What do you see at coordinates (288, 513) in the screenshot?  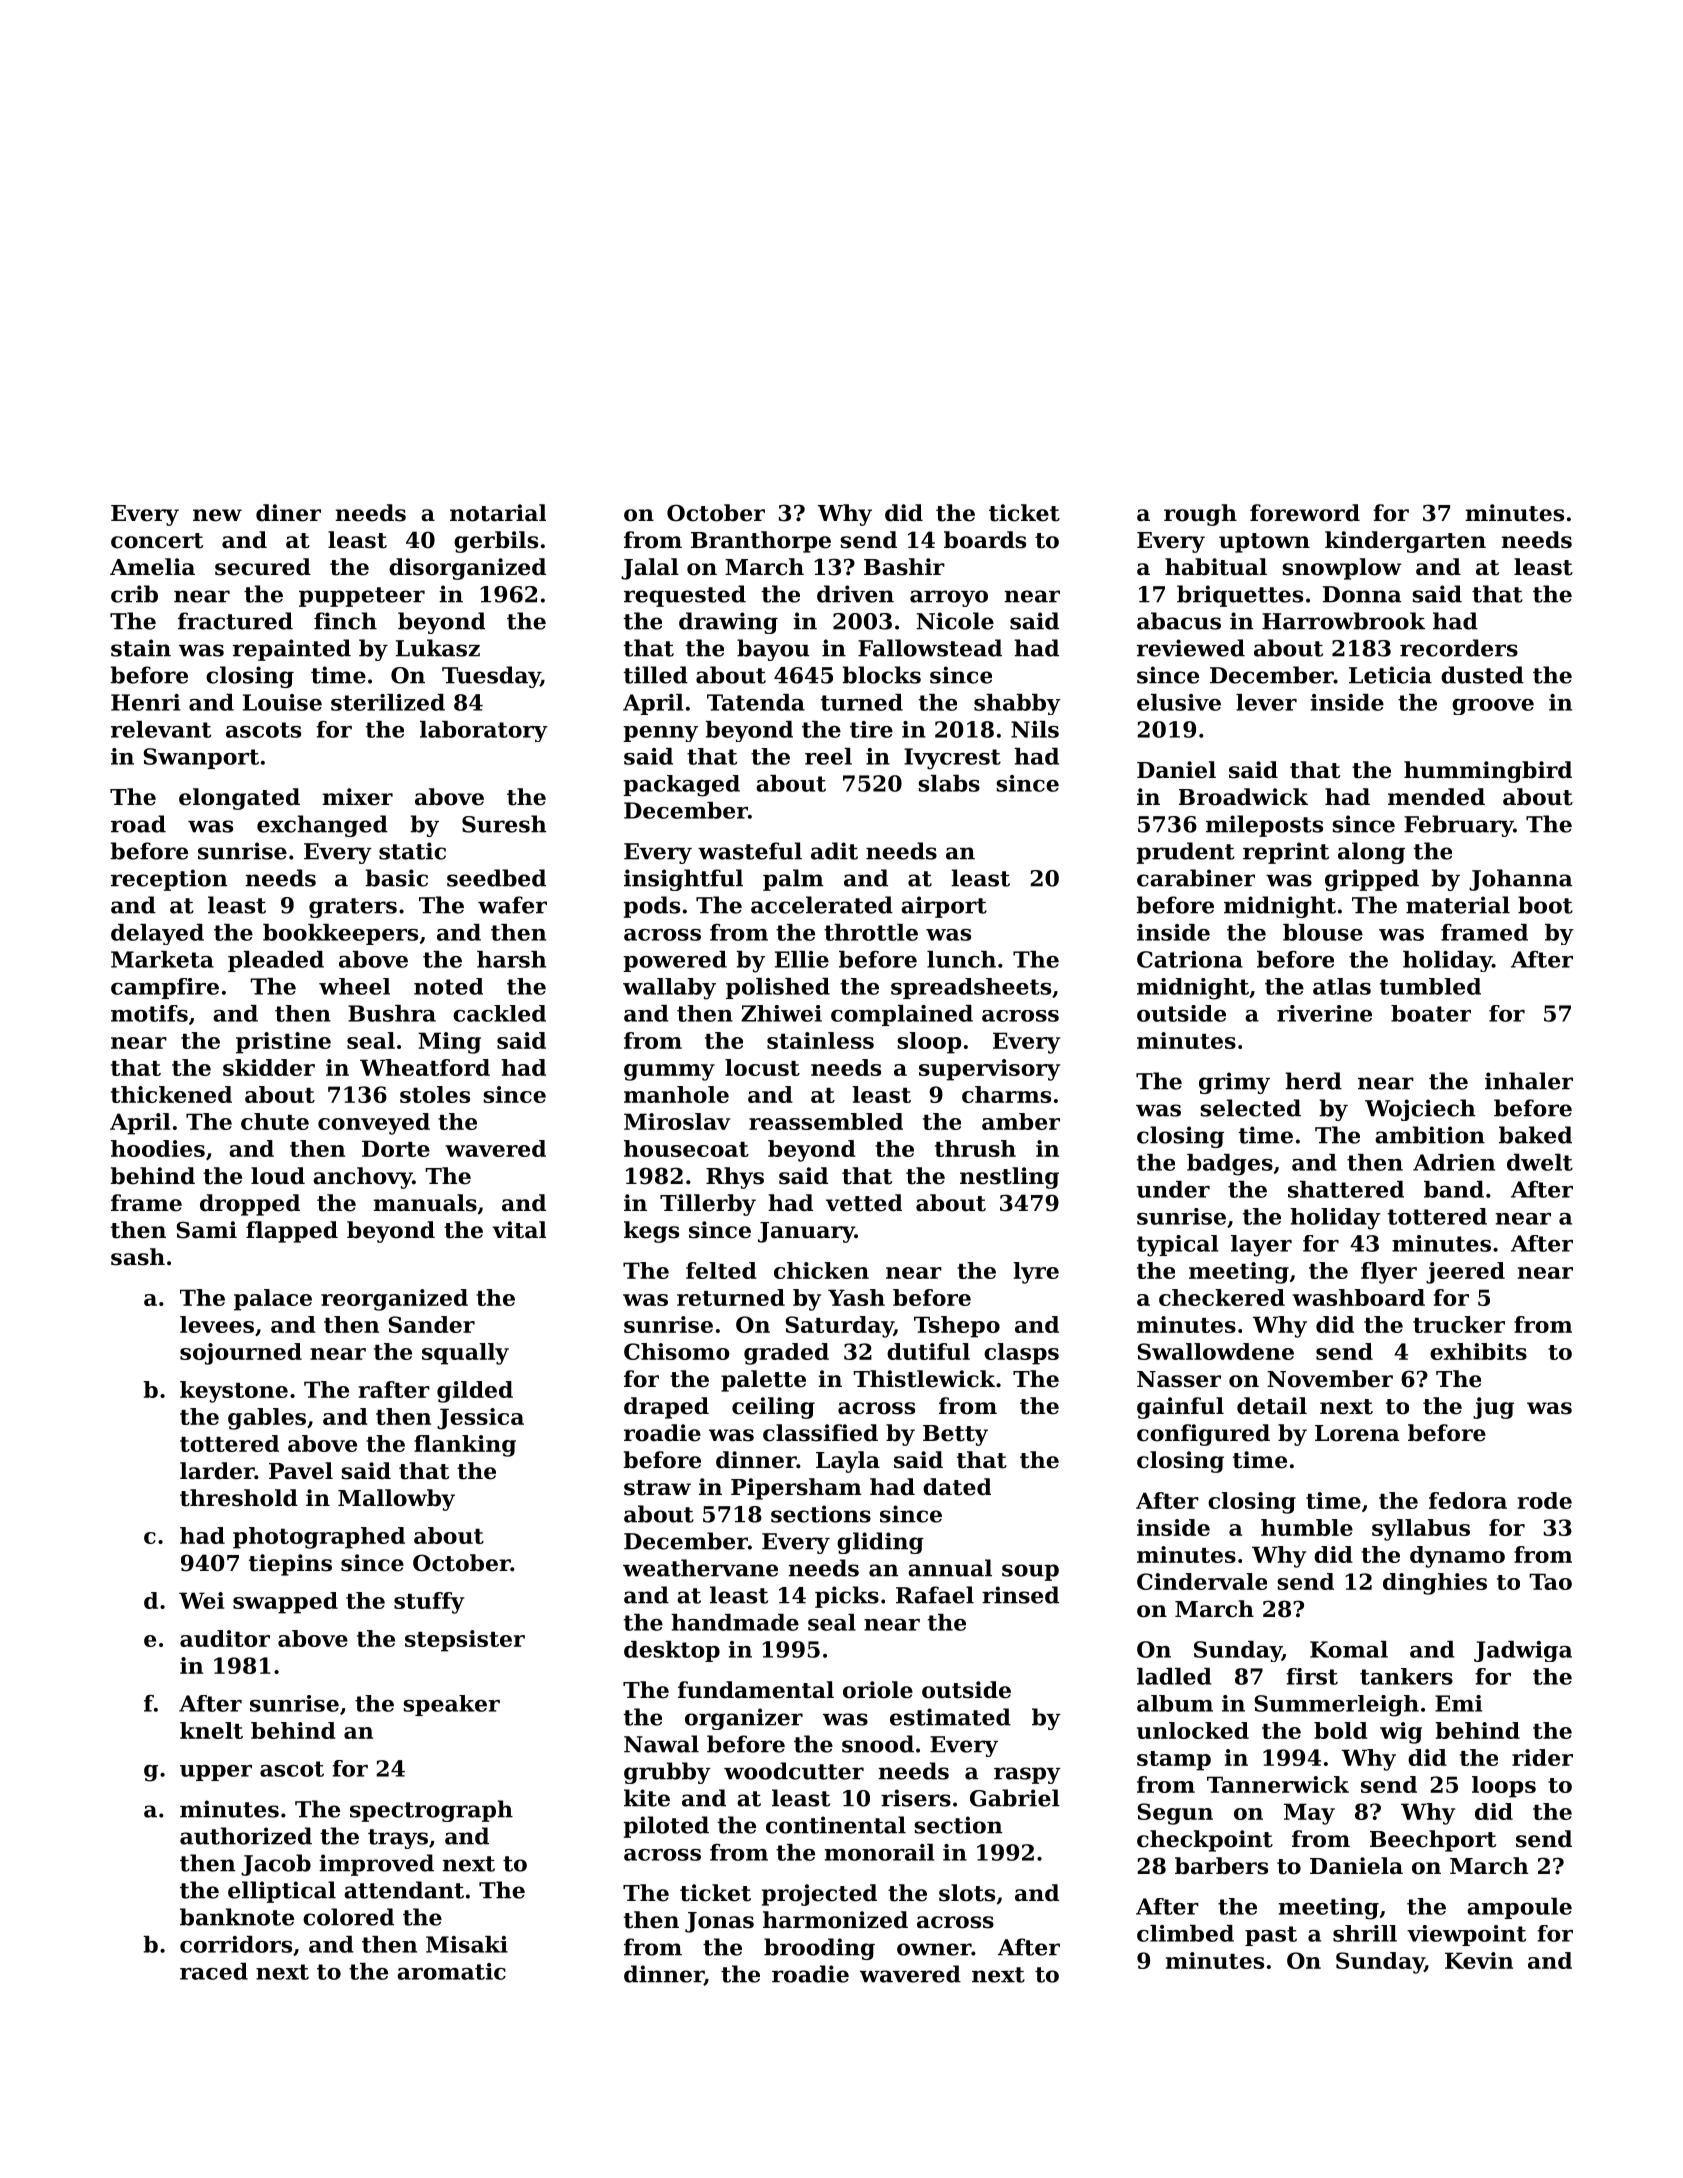 I see `diner` at bounding box center [288, 513].
